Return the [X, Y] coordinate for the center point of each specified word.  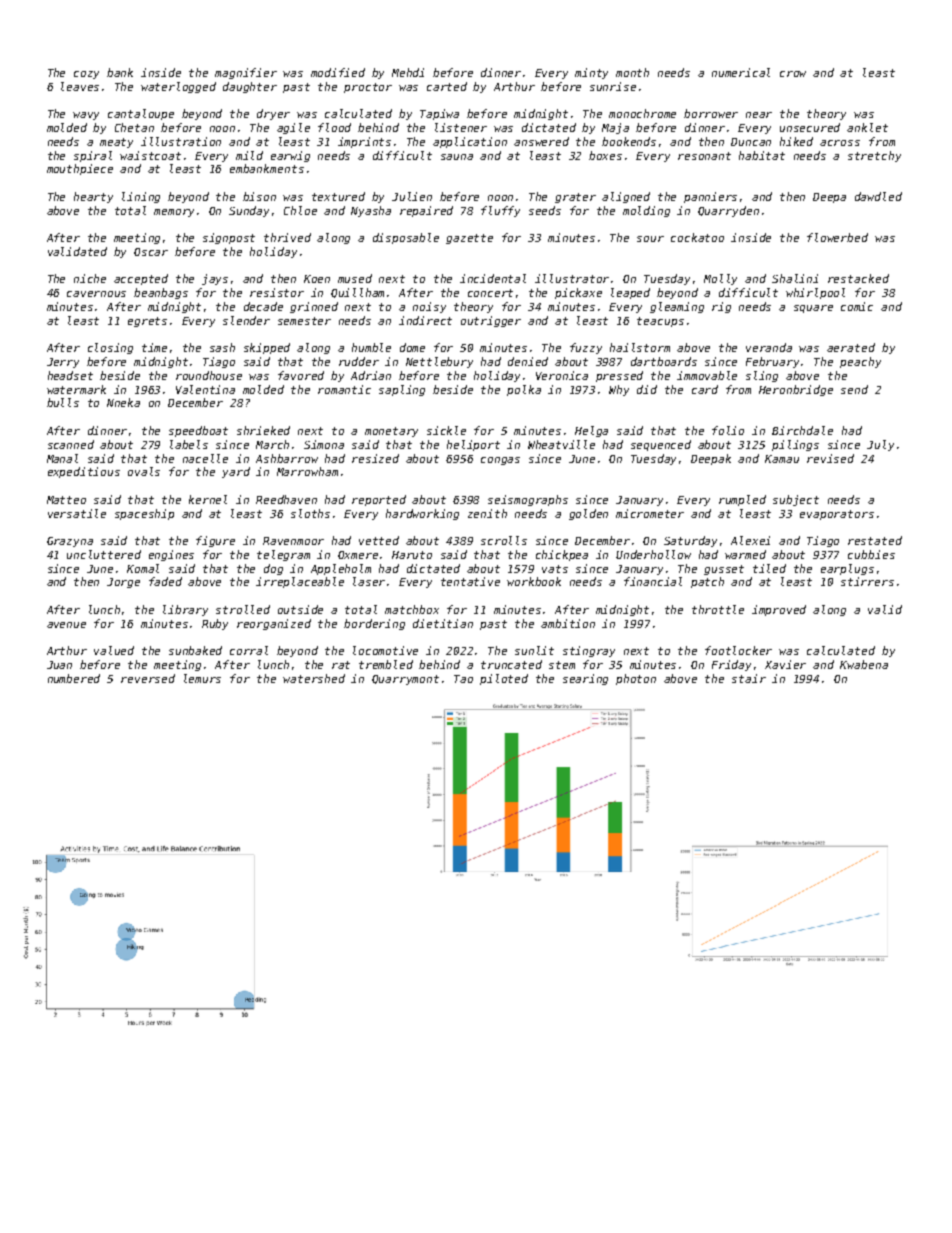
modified [338, 72]
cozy [86, 75]
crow [793, 74]
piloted [504, 679]
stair [749, 678]
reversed [148, 678]
